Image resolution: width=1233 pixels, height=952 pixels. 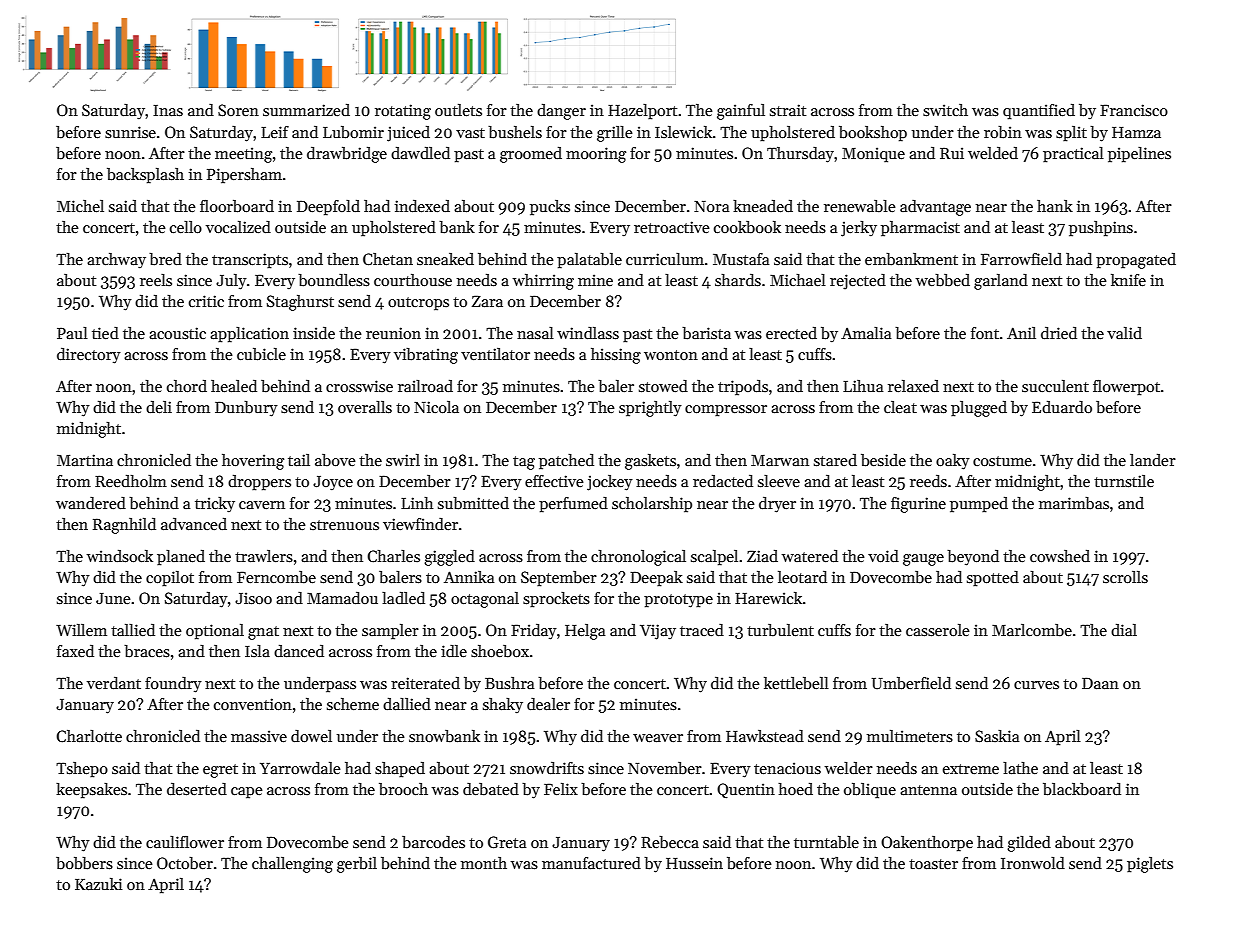 What do you see at coordinates (938, 630) in the screenshot?
I see `casserole` at bounding box center [938, 630].
